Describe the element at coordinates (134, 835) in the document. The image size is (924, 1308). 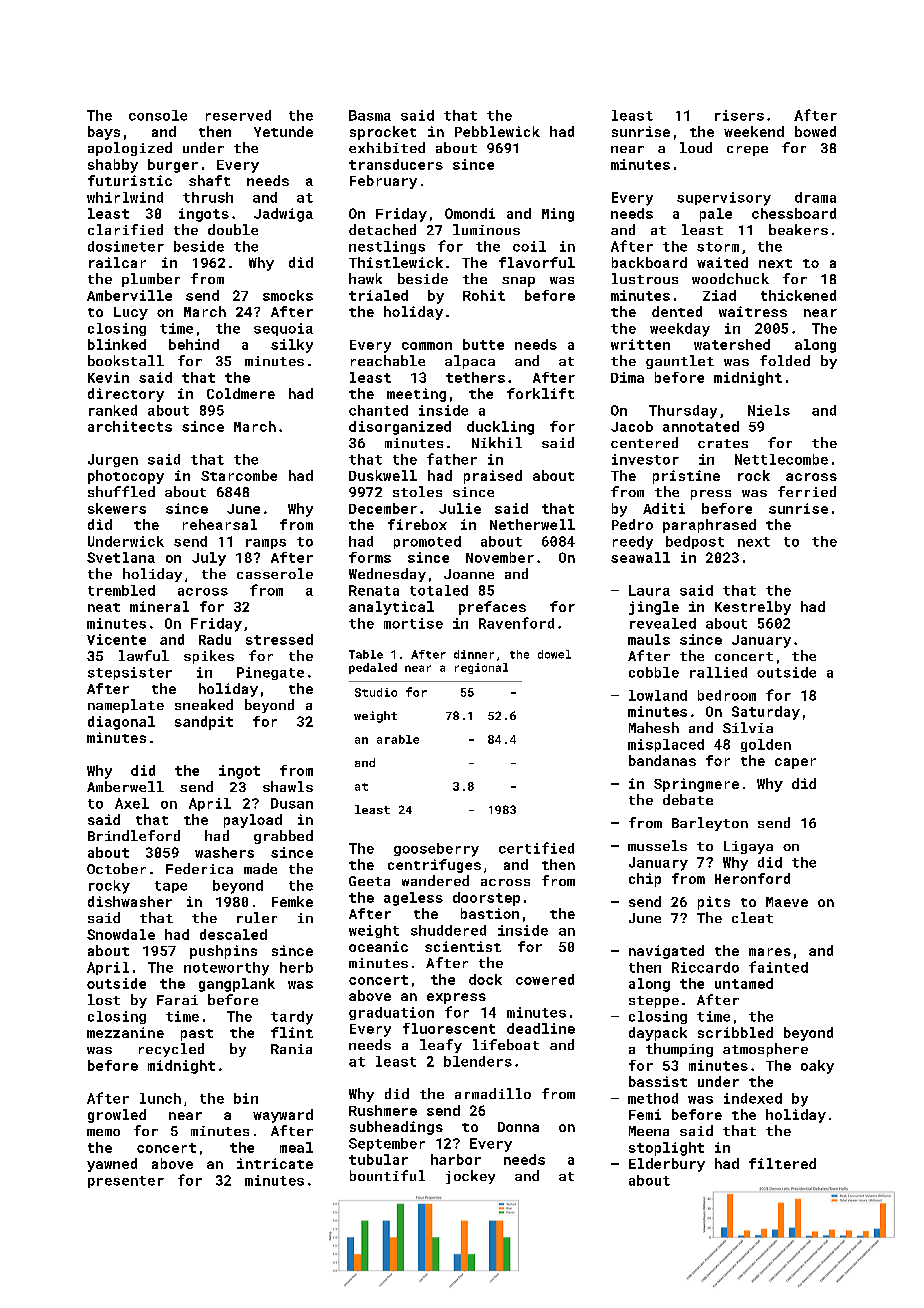
I see `Brindleford` at that location.
